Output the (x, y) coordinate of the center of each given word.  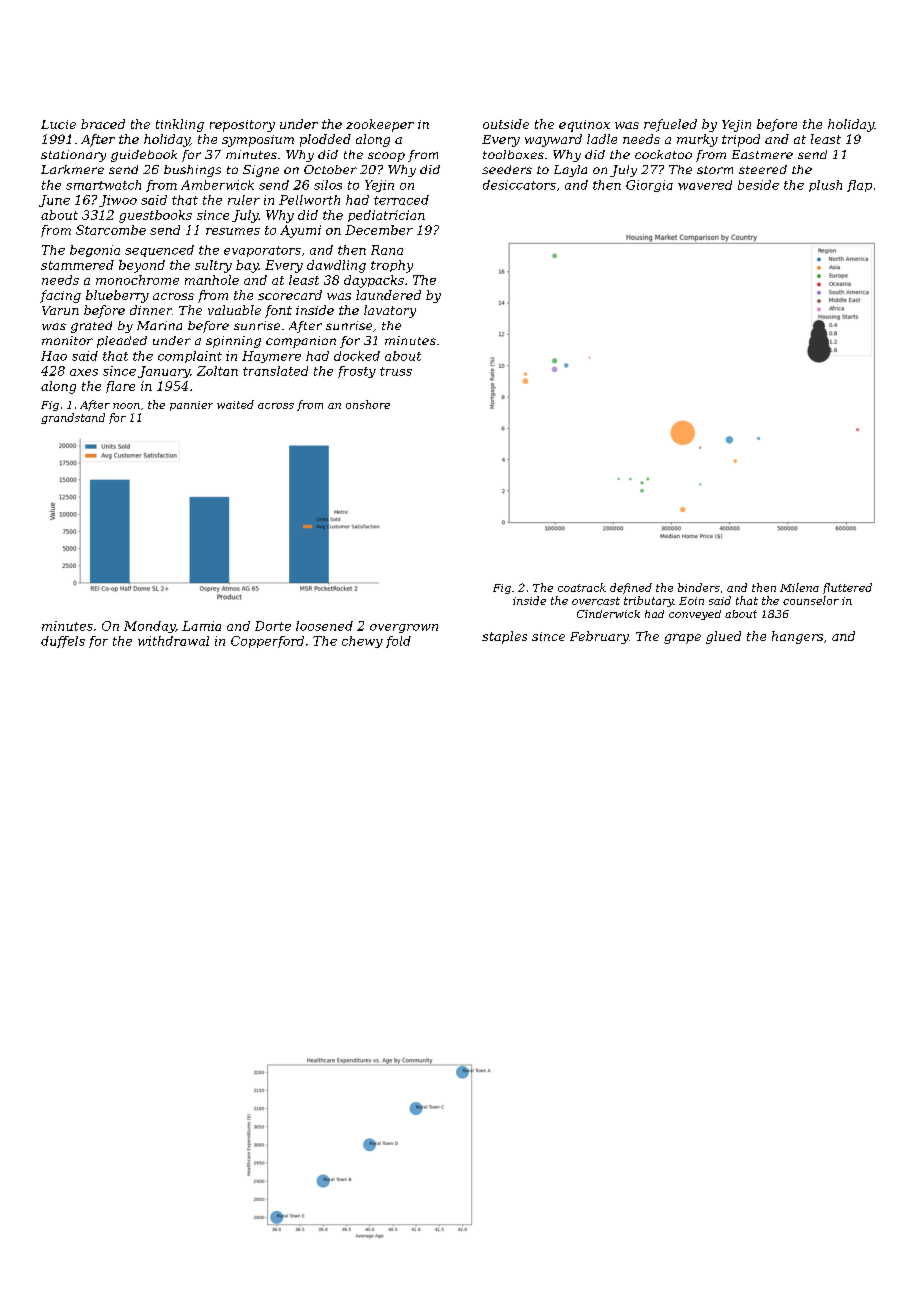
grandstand (73, 418)
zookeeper (380, 125)
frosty (357, 372)
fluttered (847, 588)
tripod (741, 140)
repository (242, 126)
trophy (392, 266)
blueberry (117, 296)
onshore (368, 404)
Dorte (273, 626)
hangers (797, 637)
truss (396, 371)
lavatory (390, 311)
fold (398, 642)
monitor (67, 340)
